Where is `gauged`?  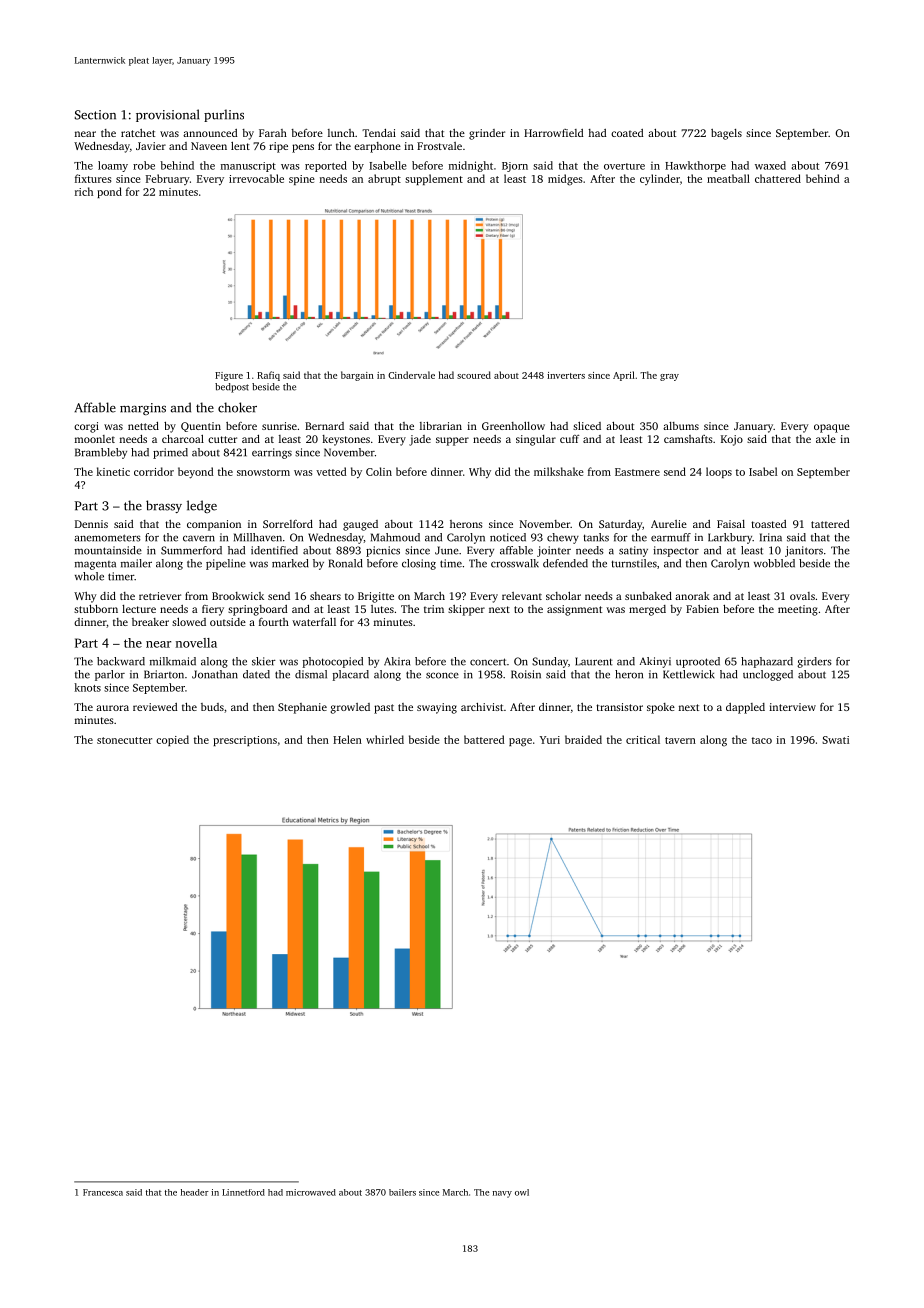
gauged is located at coordinates (360, 525).
